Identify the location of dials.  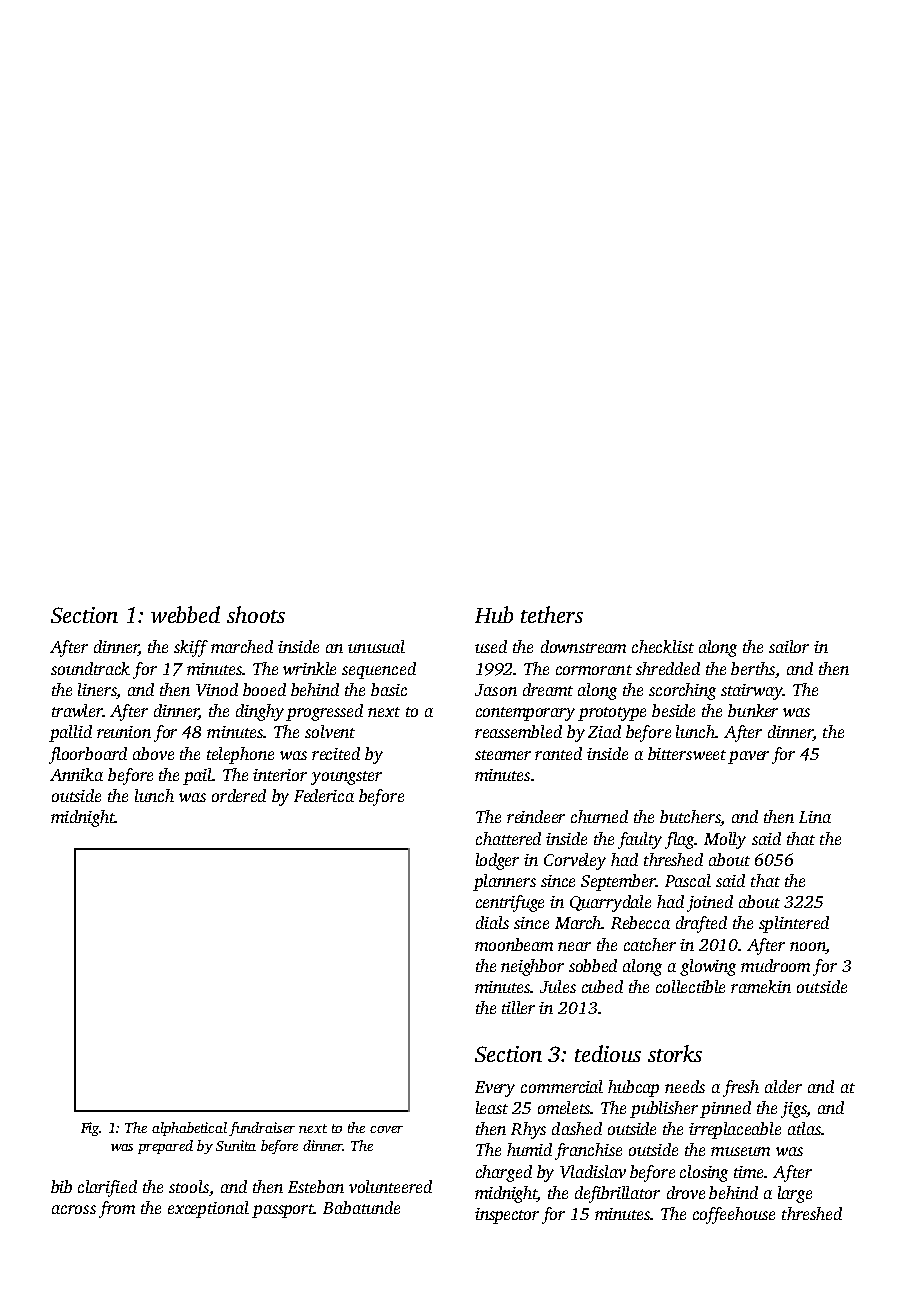
(492, 922).
